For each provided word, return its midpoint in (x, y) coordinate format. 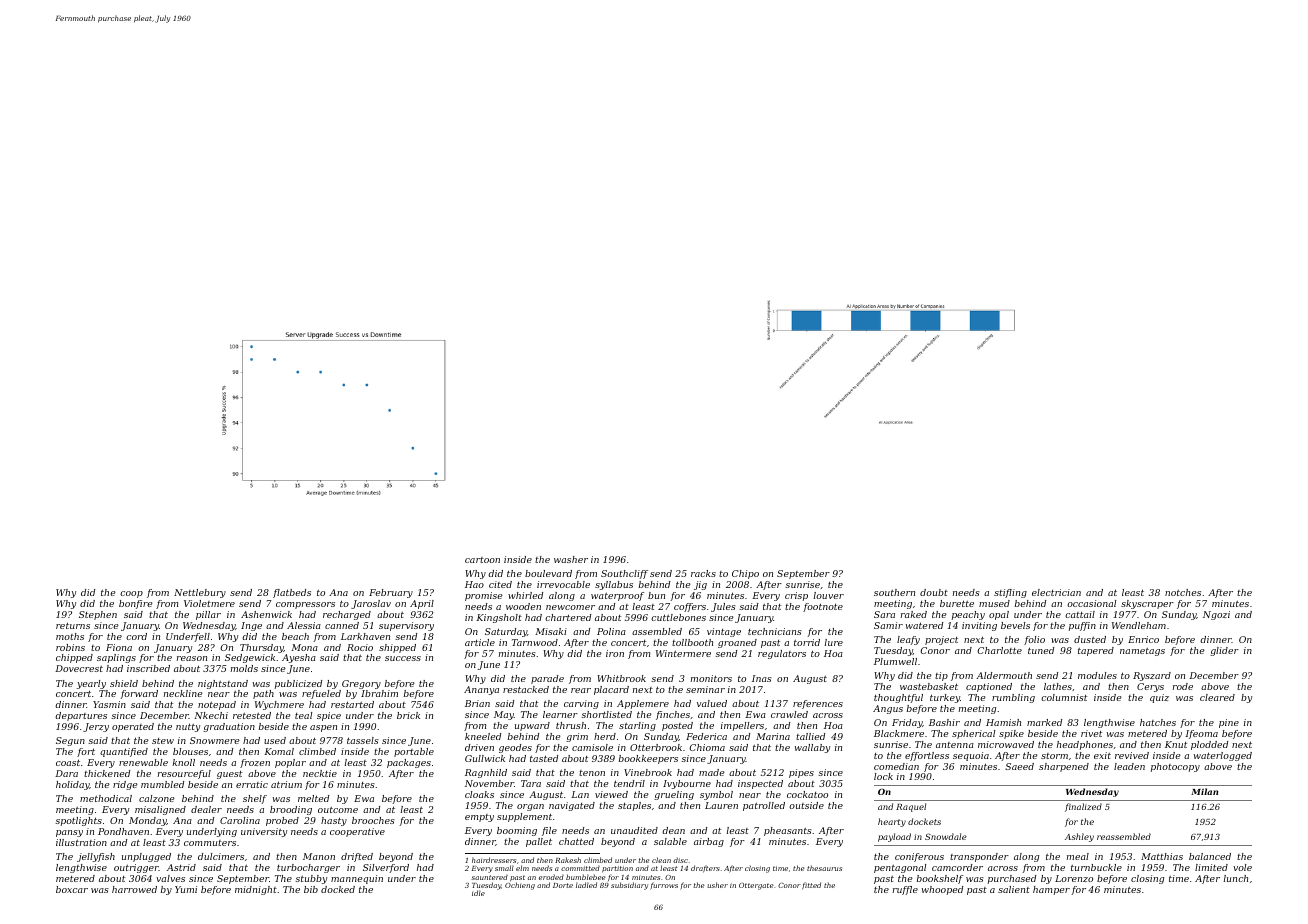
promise (484, 596)
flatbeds (292, 593)
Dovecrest (79, 668)
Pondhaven (123, 831)
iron (615, 653)
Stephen (98, 615)
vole (1242, 867)
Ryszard (1152, 676)
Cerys (1150, 687)
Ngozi (1216, 615)
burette (957, 603)
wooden (523, 606)
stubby (311, 879)
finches (673, 715)
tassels (363, 740)
